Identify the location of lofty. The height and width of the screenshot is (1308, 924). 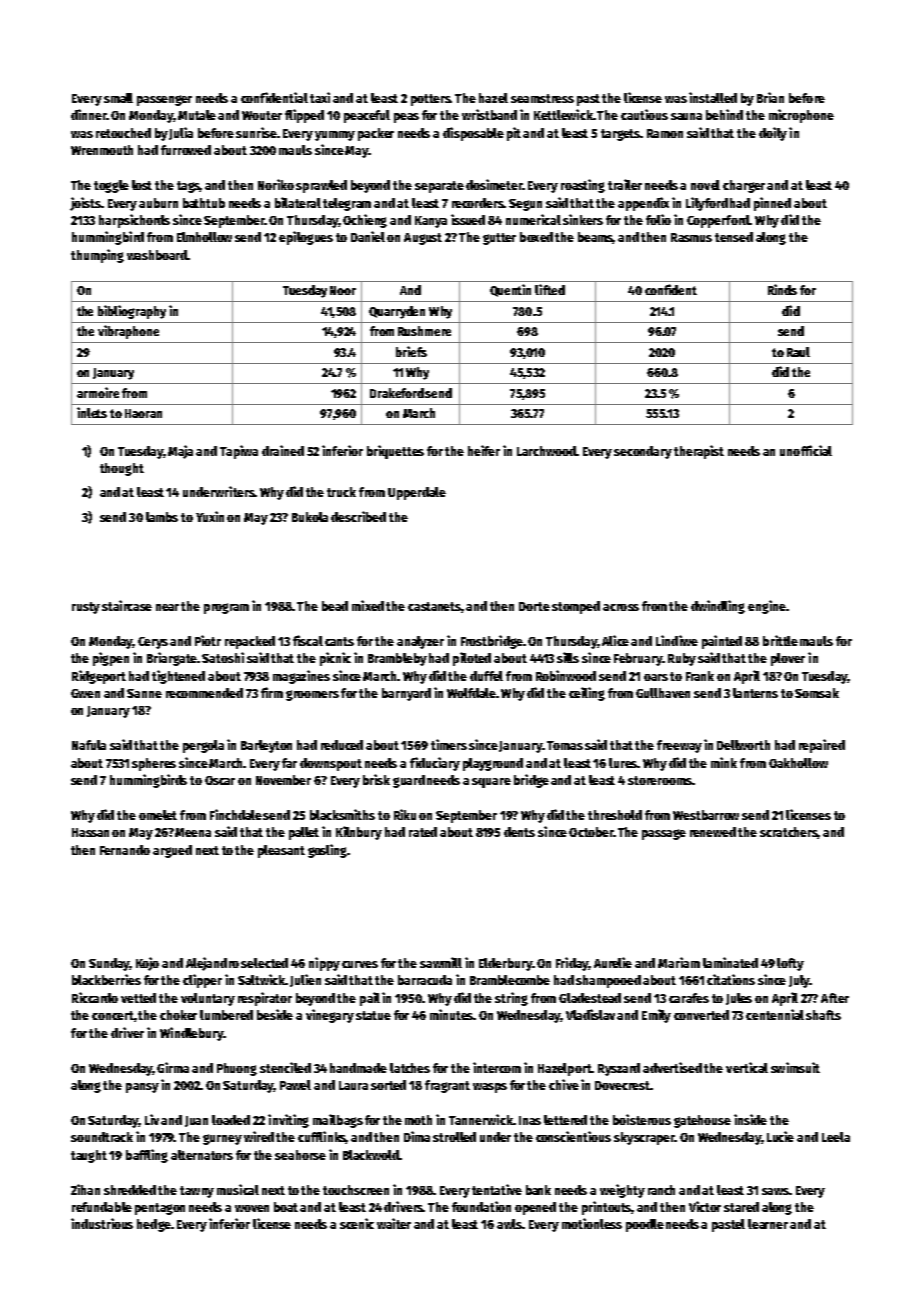
(790, 964).
